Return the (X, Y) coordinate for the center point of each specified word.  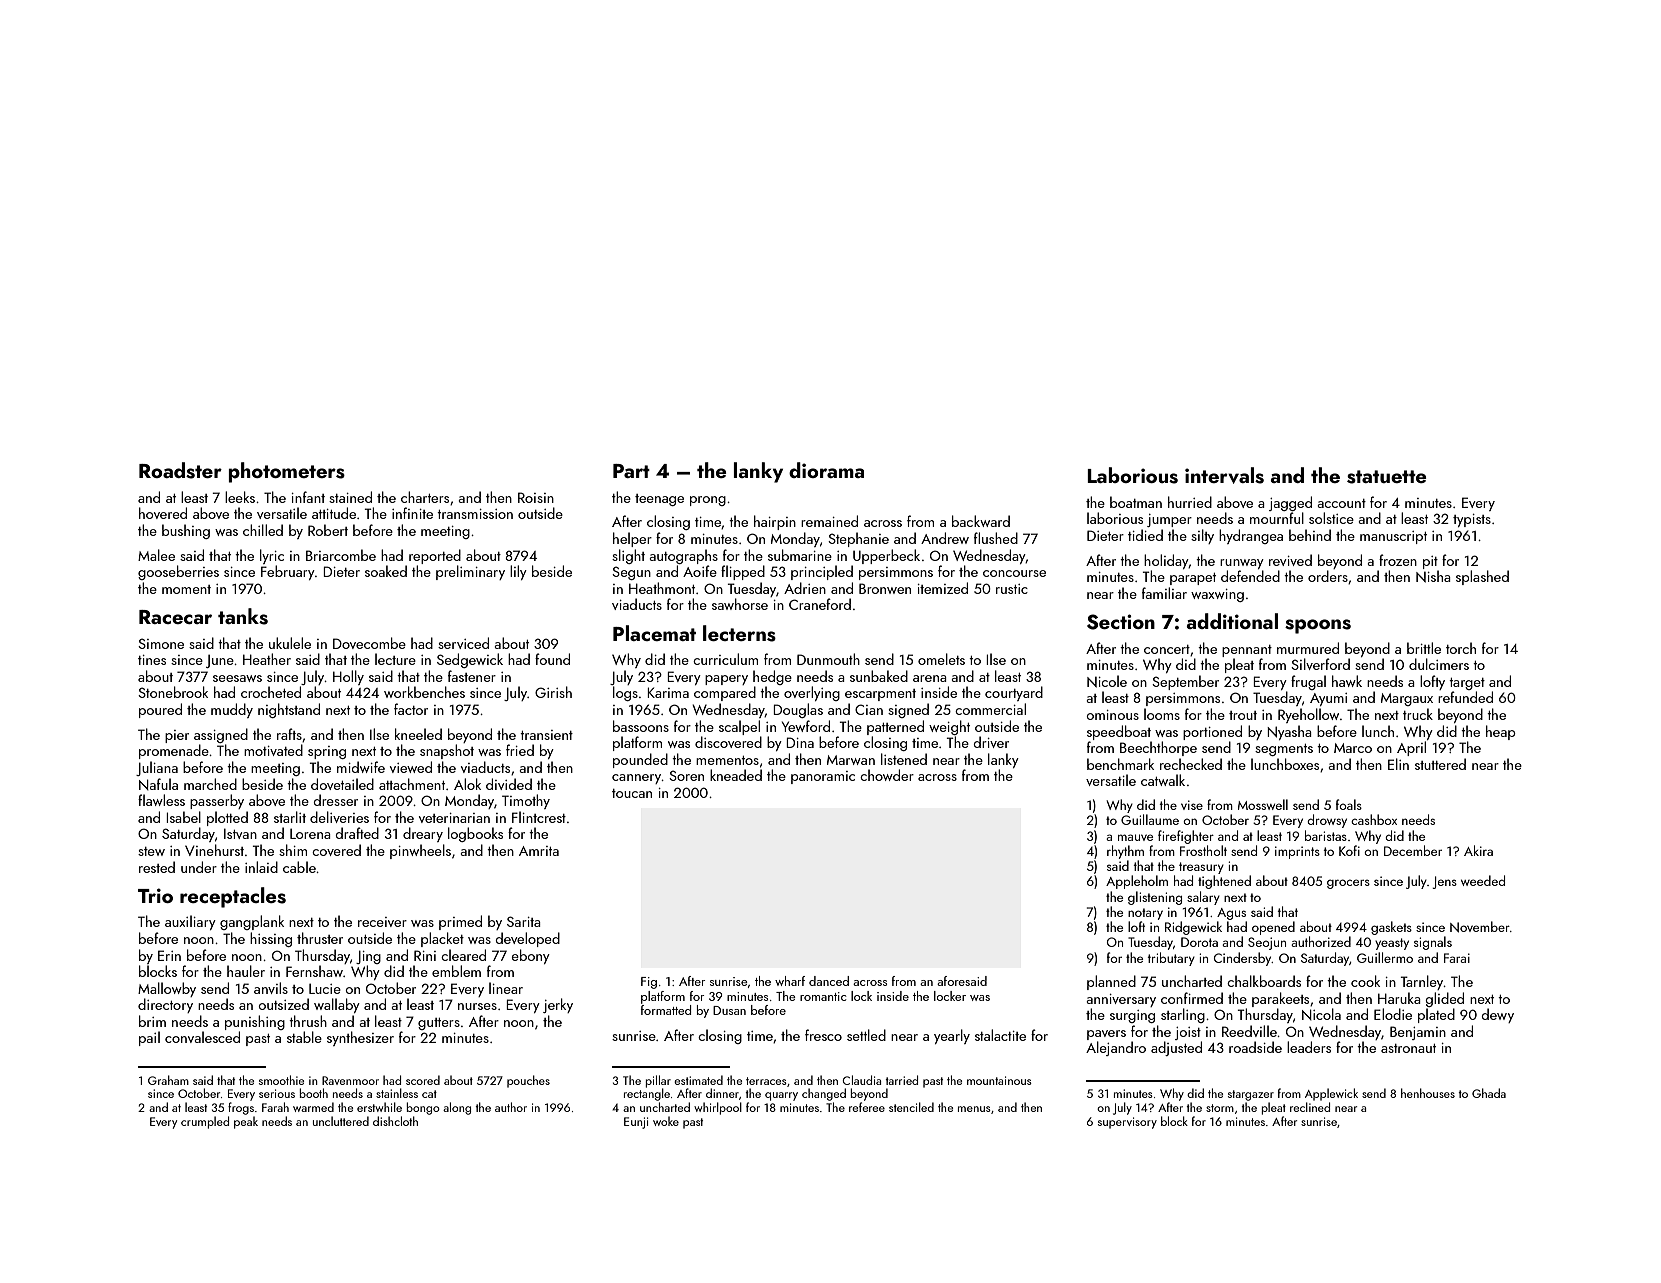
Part (631, 471)
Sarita (524, 921)
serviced (463, 643)
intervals (1224, 475)
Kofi (1349, 850)
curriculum (725, 659)
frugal (1308, 682)
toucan (632, 793)
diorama (826, 470)
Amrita (539, 851)
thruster (320, 938)
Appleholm (1137, 882)
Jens (1444, 882)
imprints (1297, 852)
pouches (528, 1081)
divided (509, 784)
